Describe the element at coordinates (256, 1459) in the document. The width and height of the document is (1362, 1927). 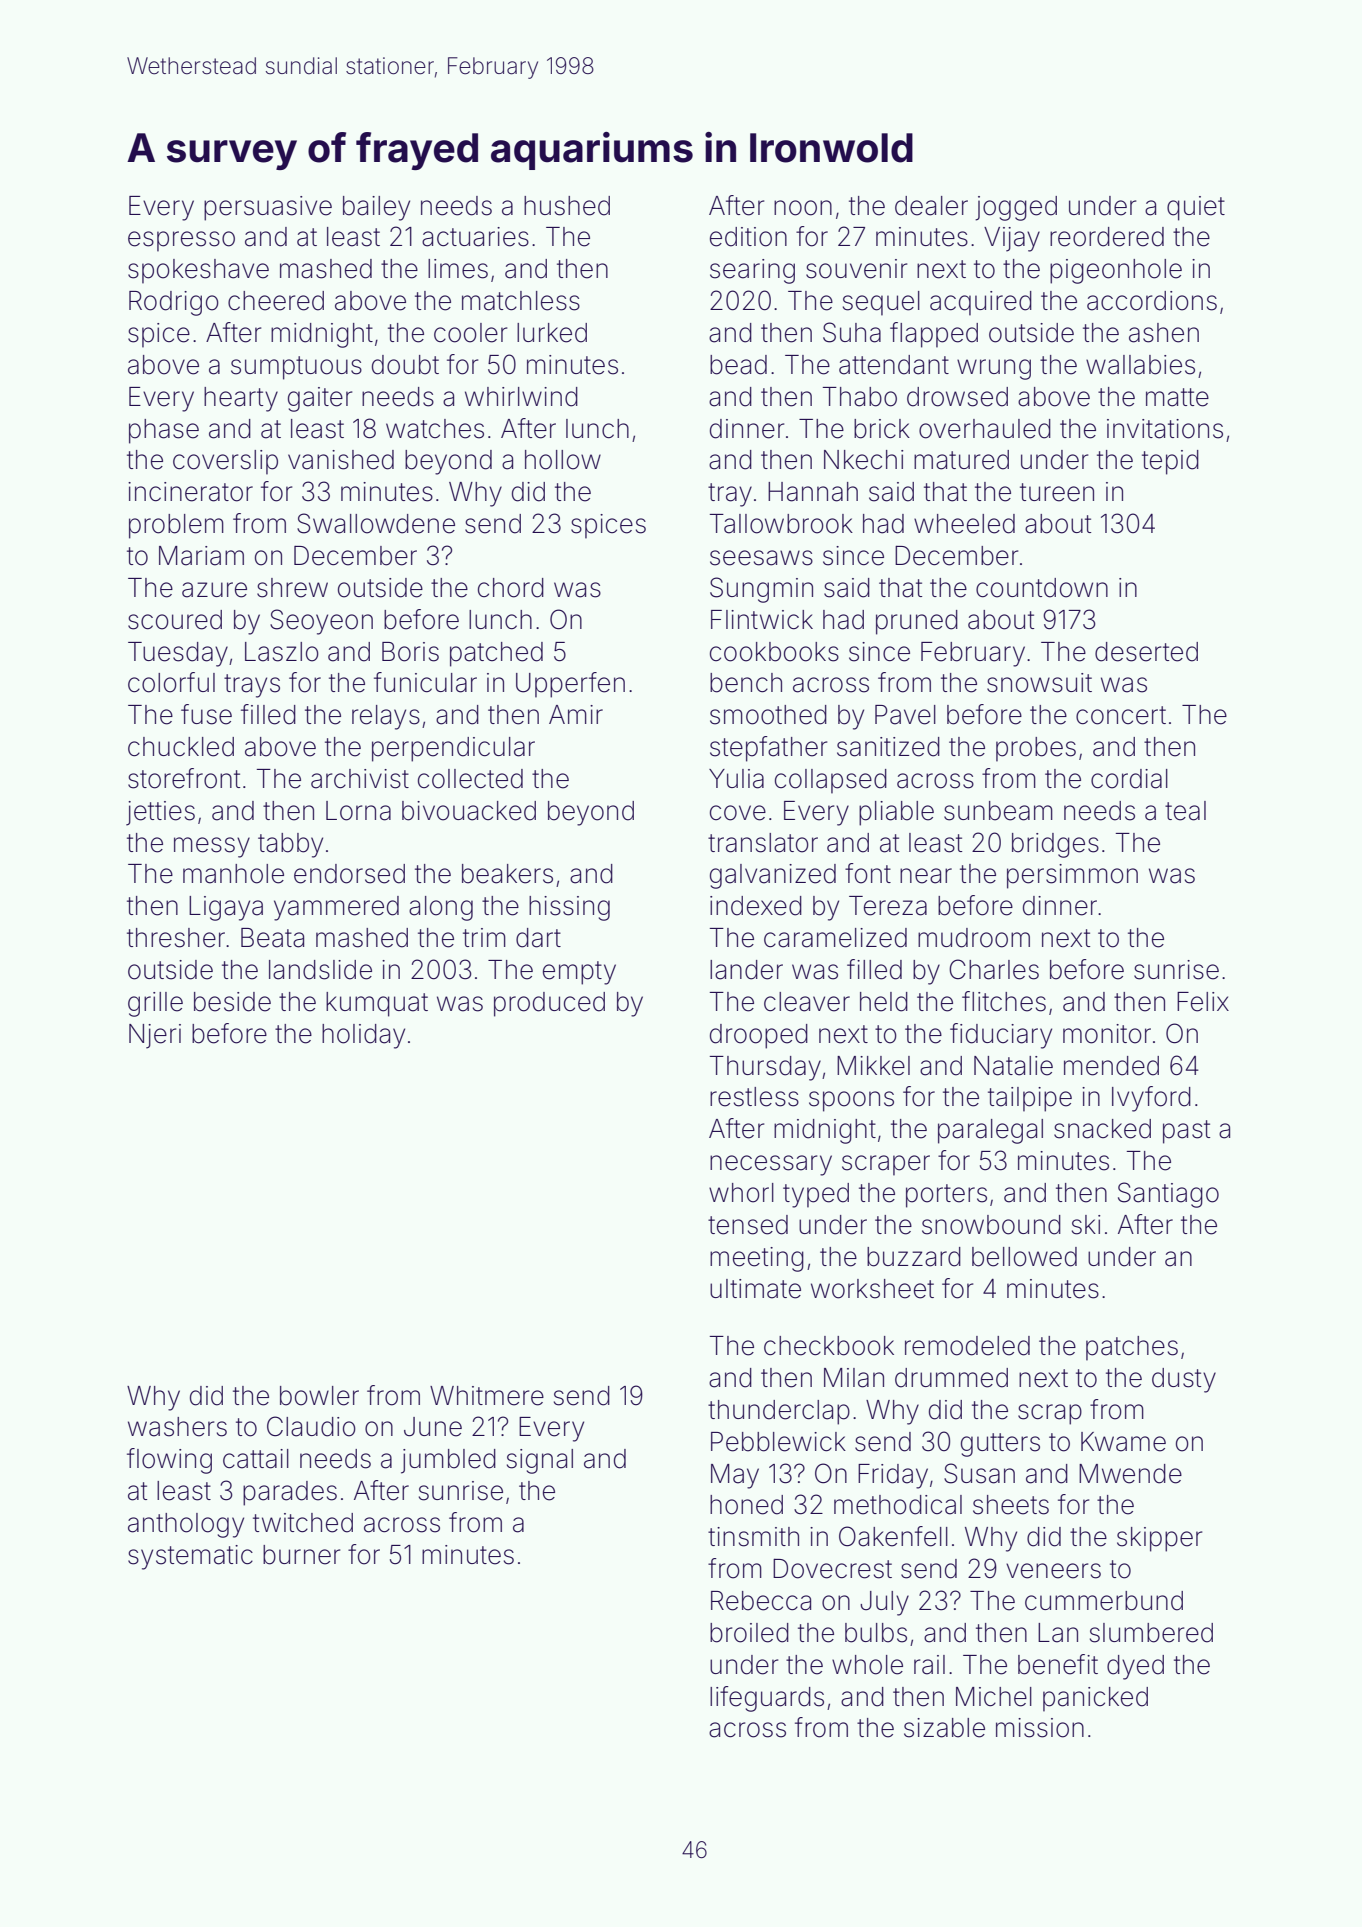
I see `cattail` at that location.
